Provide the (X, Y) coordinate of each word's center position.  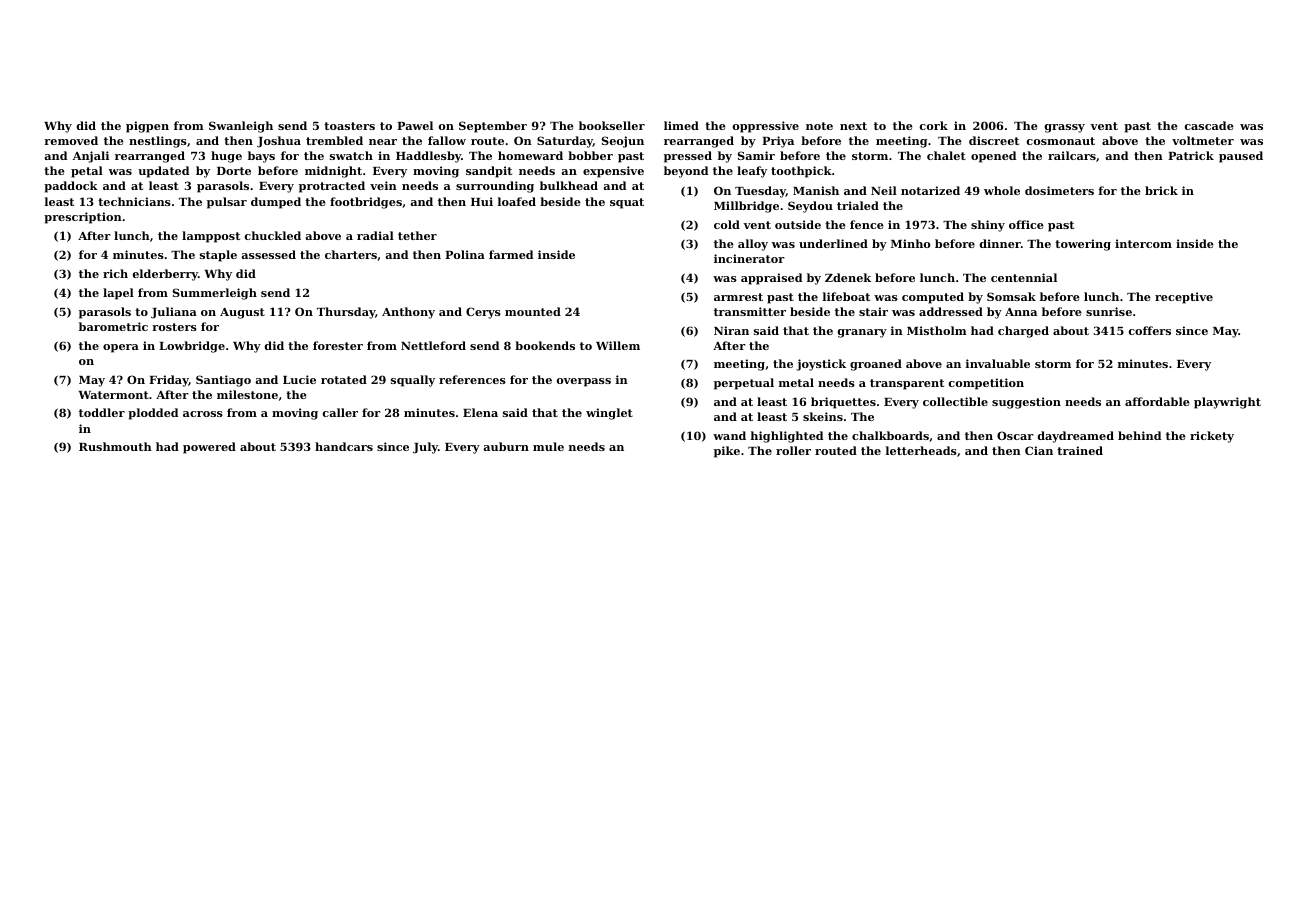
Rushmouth (115, 446)
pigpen (147, 127)
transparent (907, 384)
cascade (1209, 125)
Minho (910, 243)
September (493, 127)
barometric (113, 326)
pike (727, 452)
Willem (618, 345)
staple (218, 256)
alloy (753, 245)
